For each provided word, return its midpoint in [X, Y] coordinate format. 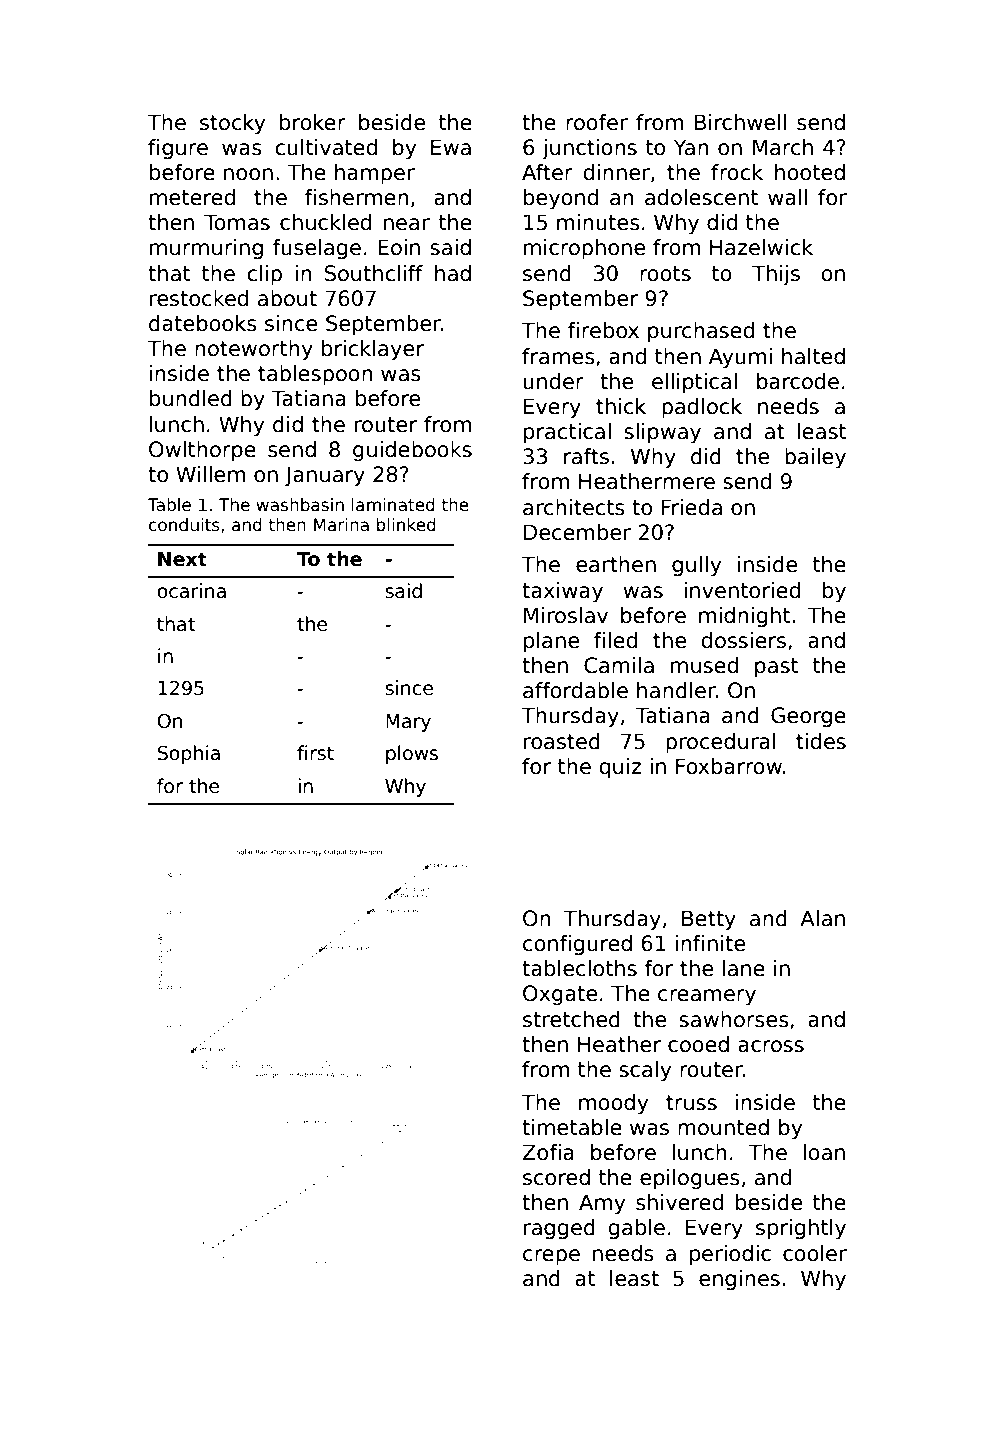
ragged [559, 1229]
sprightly [801, 1229]
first [315, 753]
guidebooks [412, 451]
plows [412, 754]
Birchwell [740, 122]
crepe [551, 1257]
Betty [709, 920]
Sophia [189, 754]
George [808, 717]
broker [313, 122]
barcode [798, 381]
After [547, 172]
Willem [210, 474]
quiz [620, 768]
